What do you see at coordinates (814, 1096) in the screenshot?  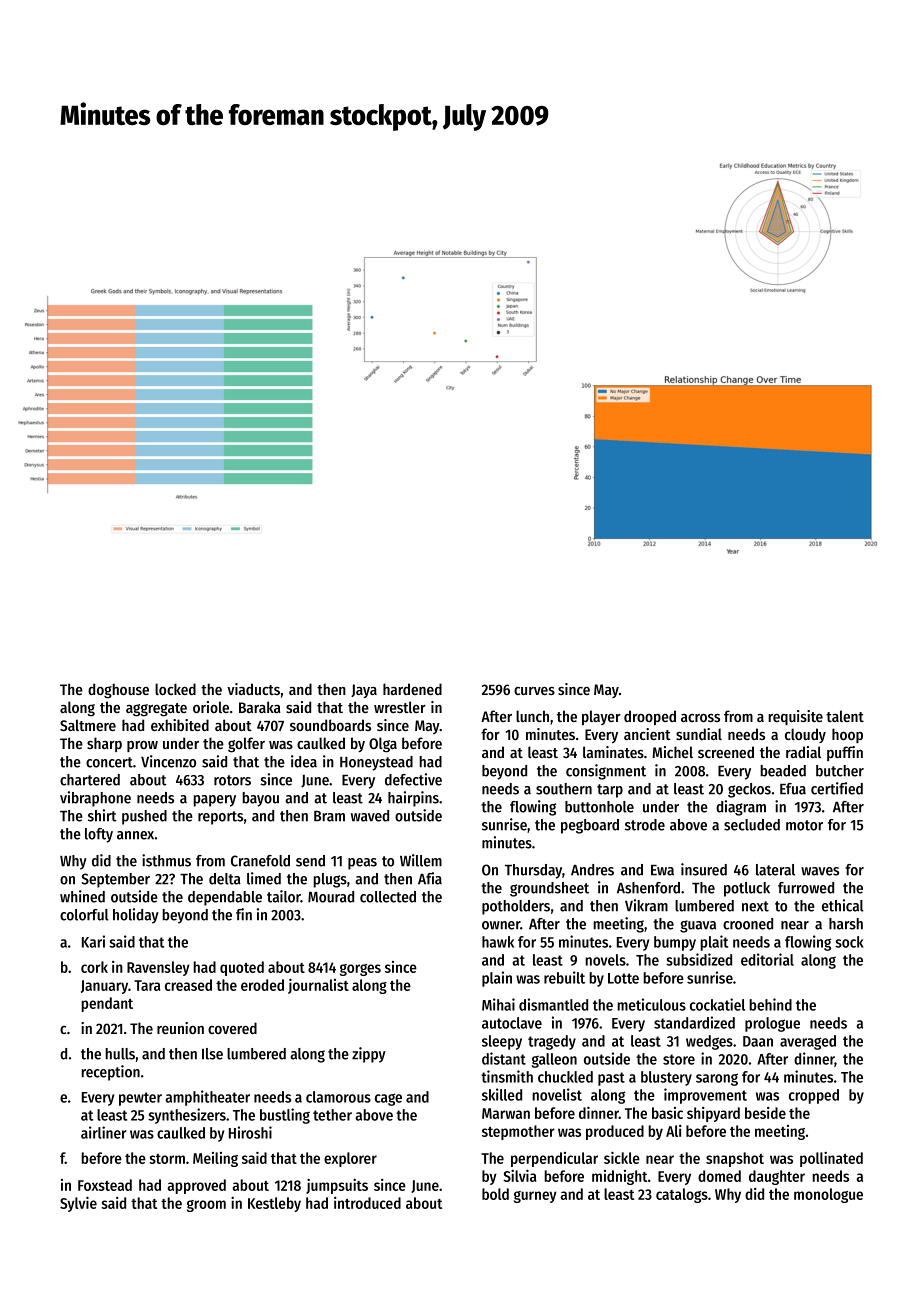 I see `cropped` at bounding box center [814, 1096].
